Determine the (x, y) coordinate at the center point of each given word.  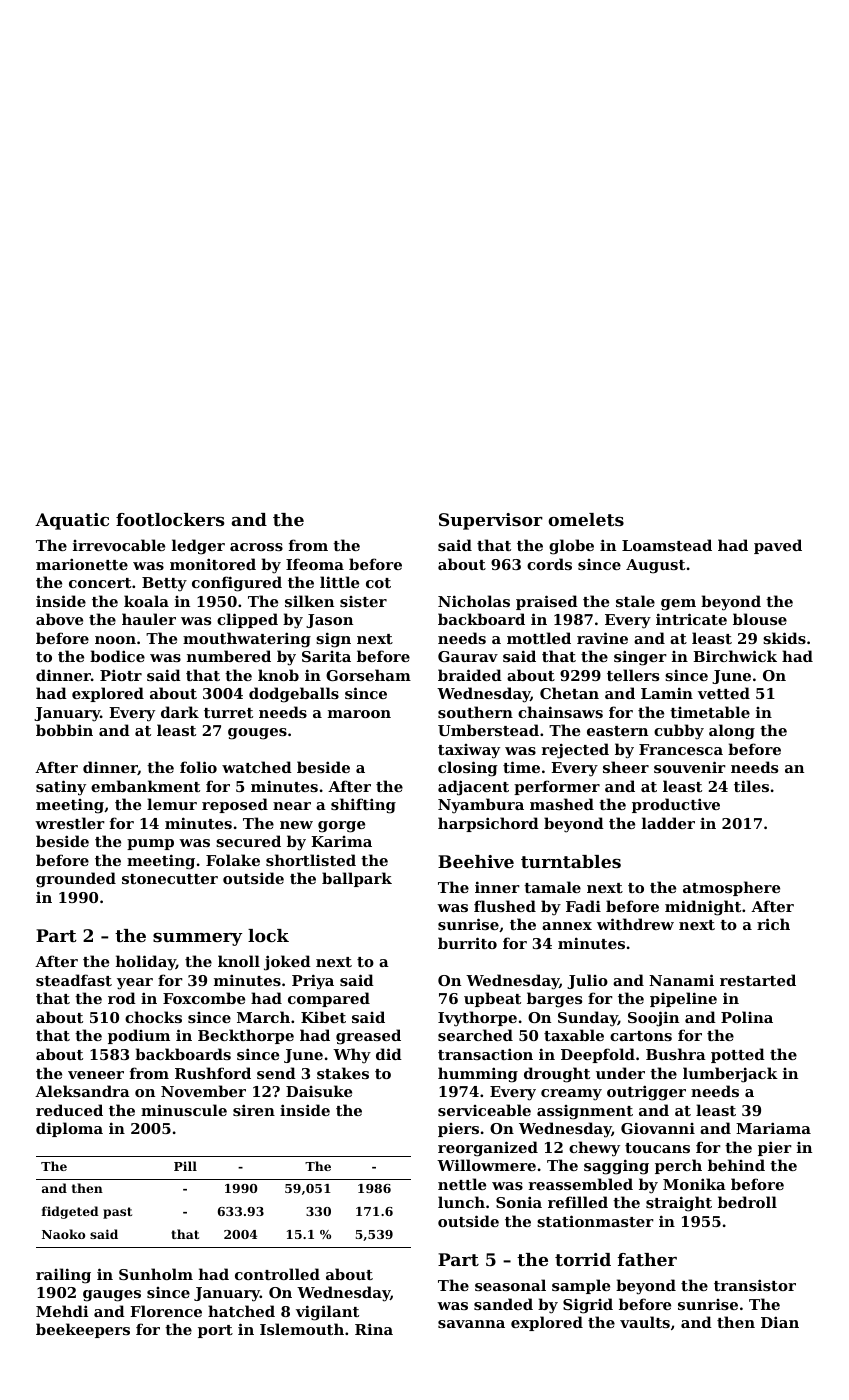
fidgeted (70, 1212)
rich (773, 924)
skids (784, 638)
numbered (229, 656)
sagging (616, 1167)
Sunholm (156, 1274)
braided (470, 675)
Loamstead (667, 545)
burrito (467, 943)
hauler (149, 619)
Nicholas (474, 601)
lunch (461, 1202)
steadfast (74, 980)
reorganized (488, 1149)
